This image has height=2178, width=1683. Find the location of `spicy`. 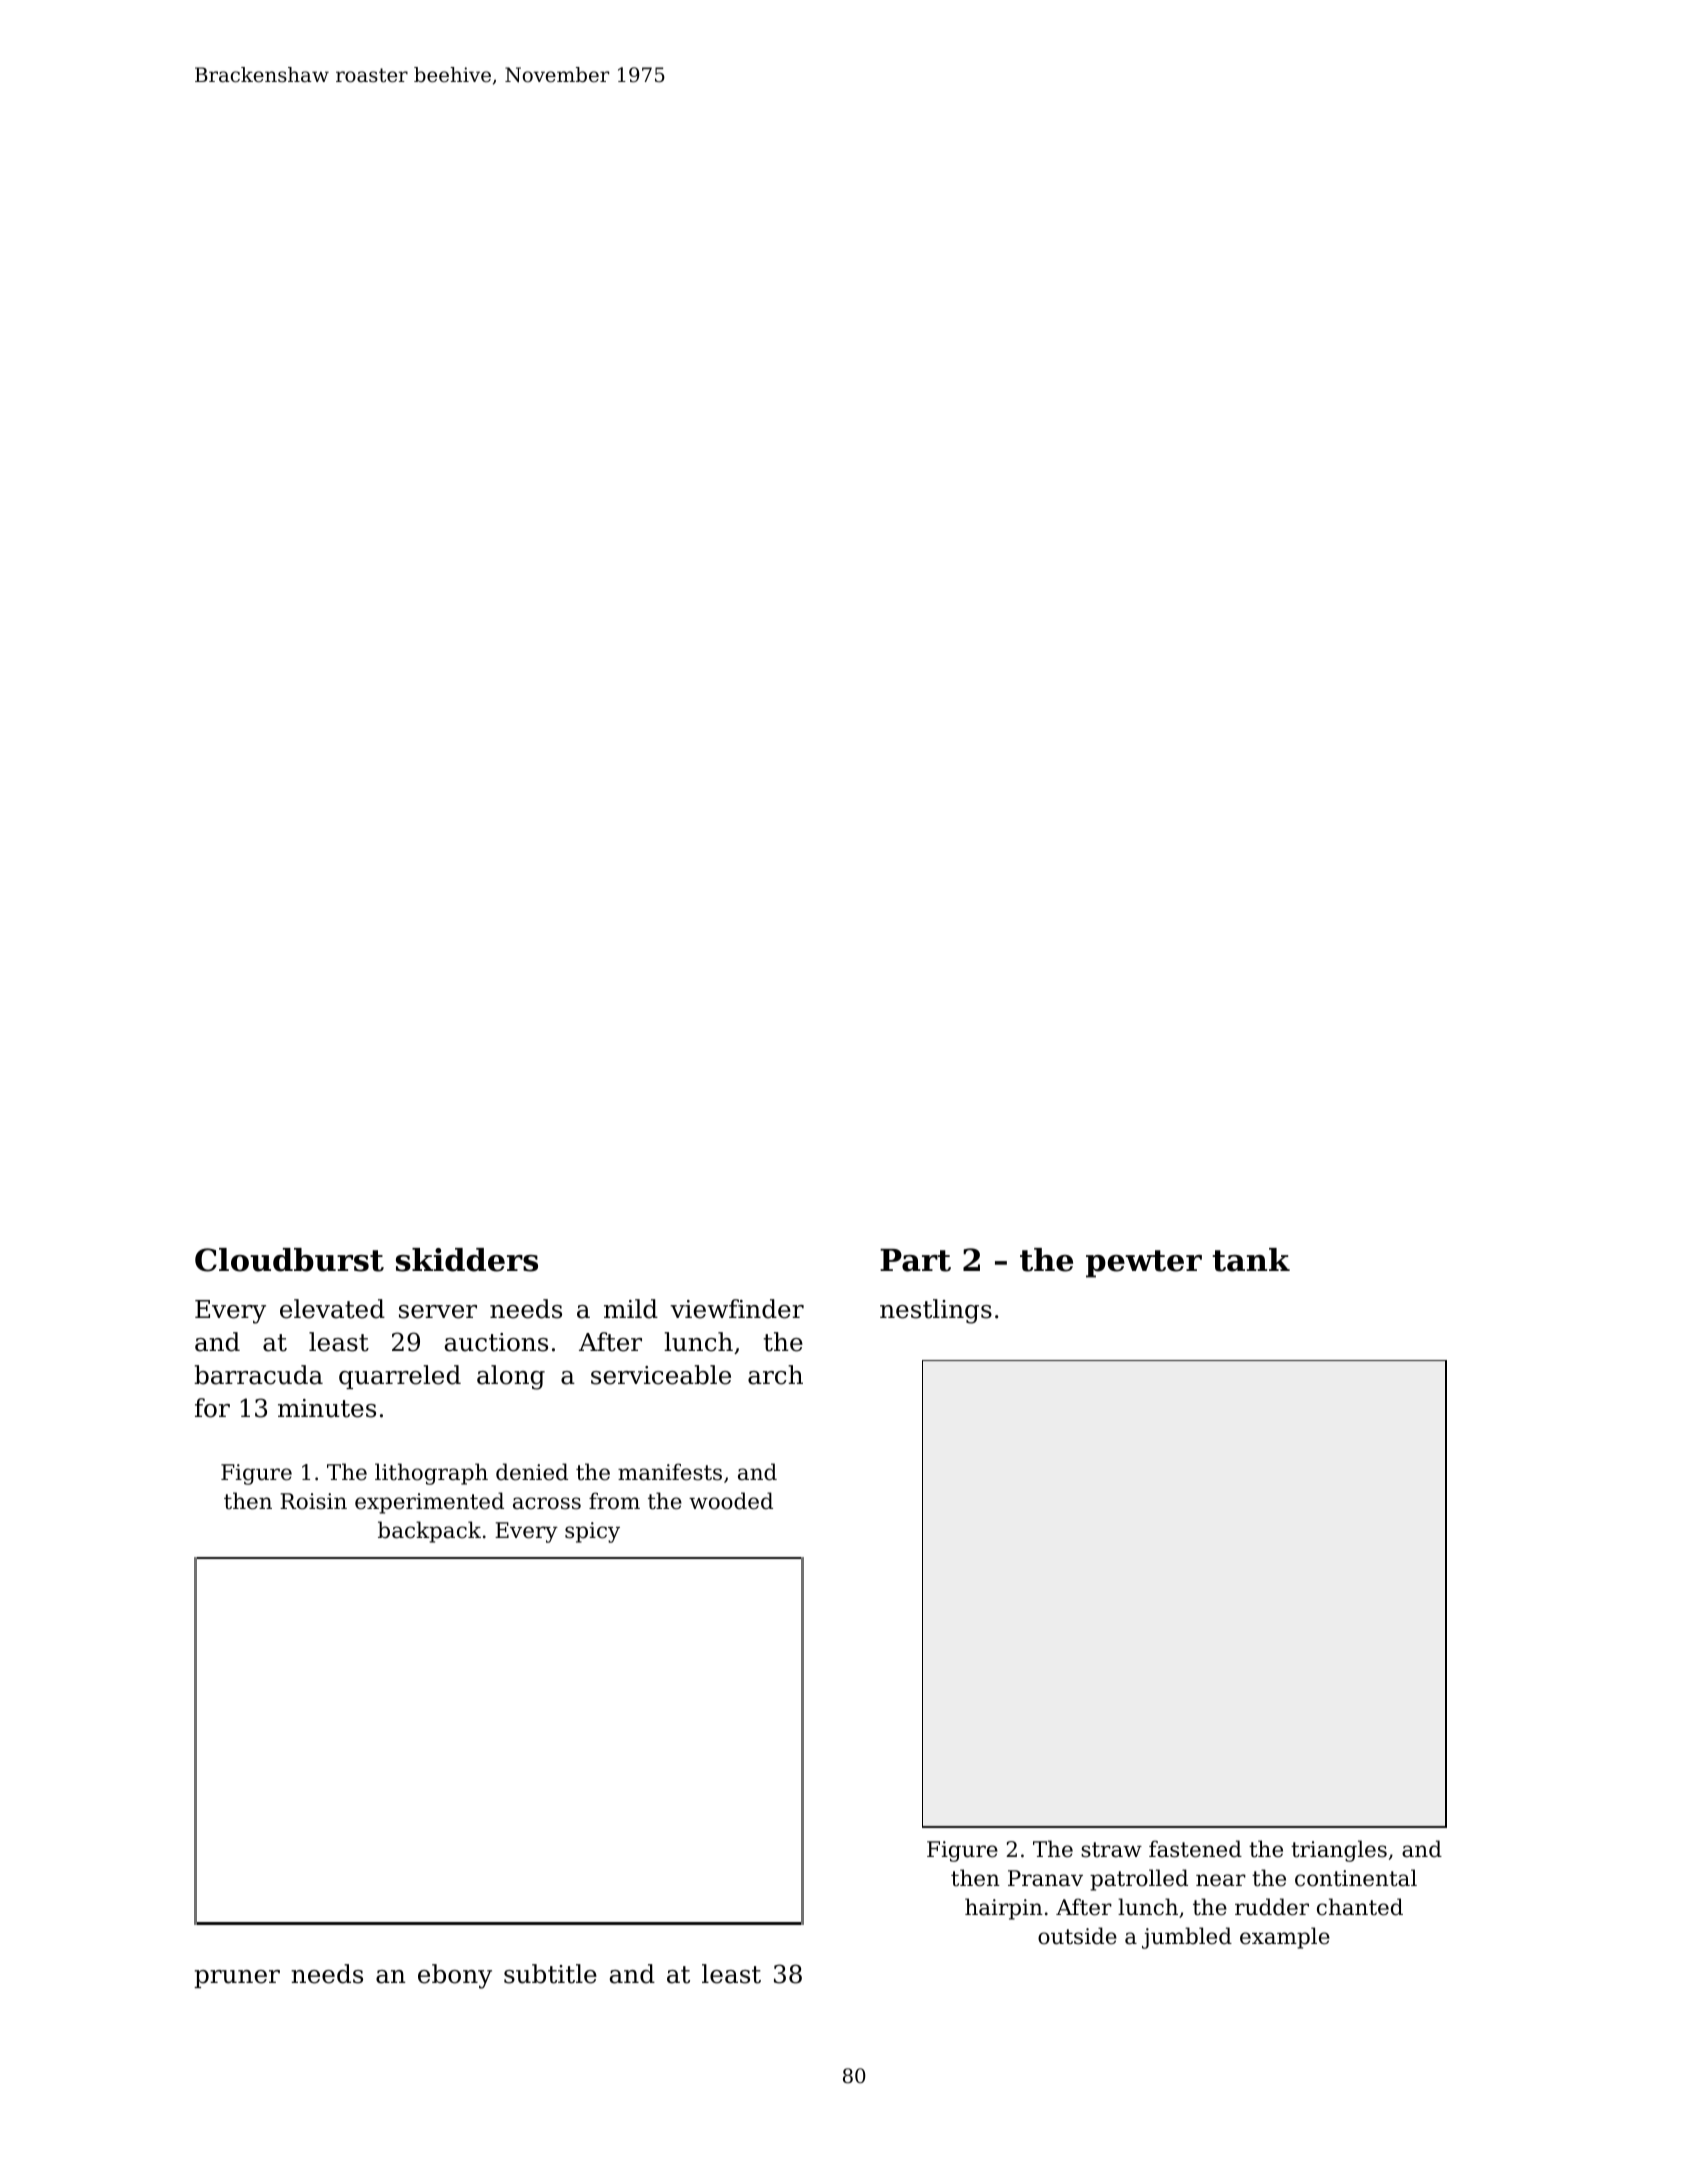

spicy is located at coordinates (592, 1532).
